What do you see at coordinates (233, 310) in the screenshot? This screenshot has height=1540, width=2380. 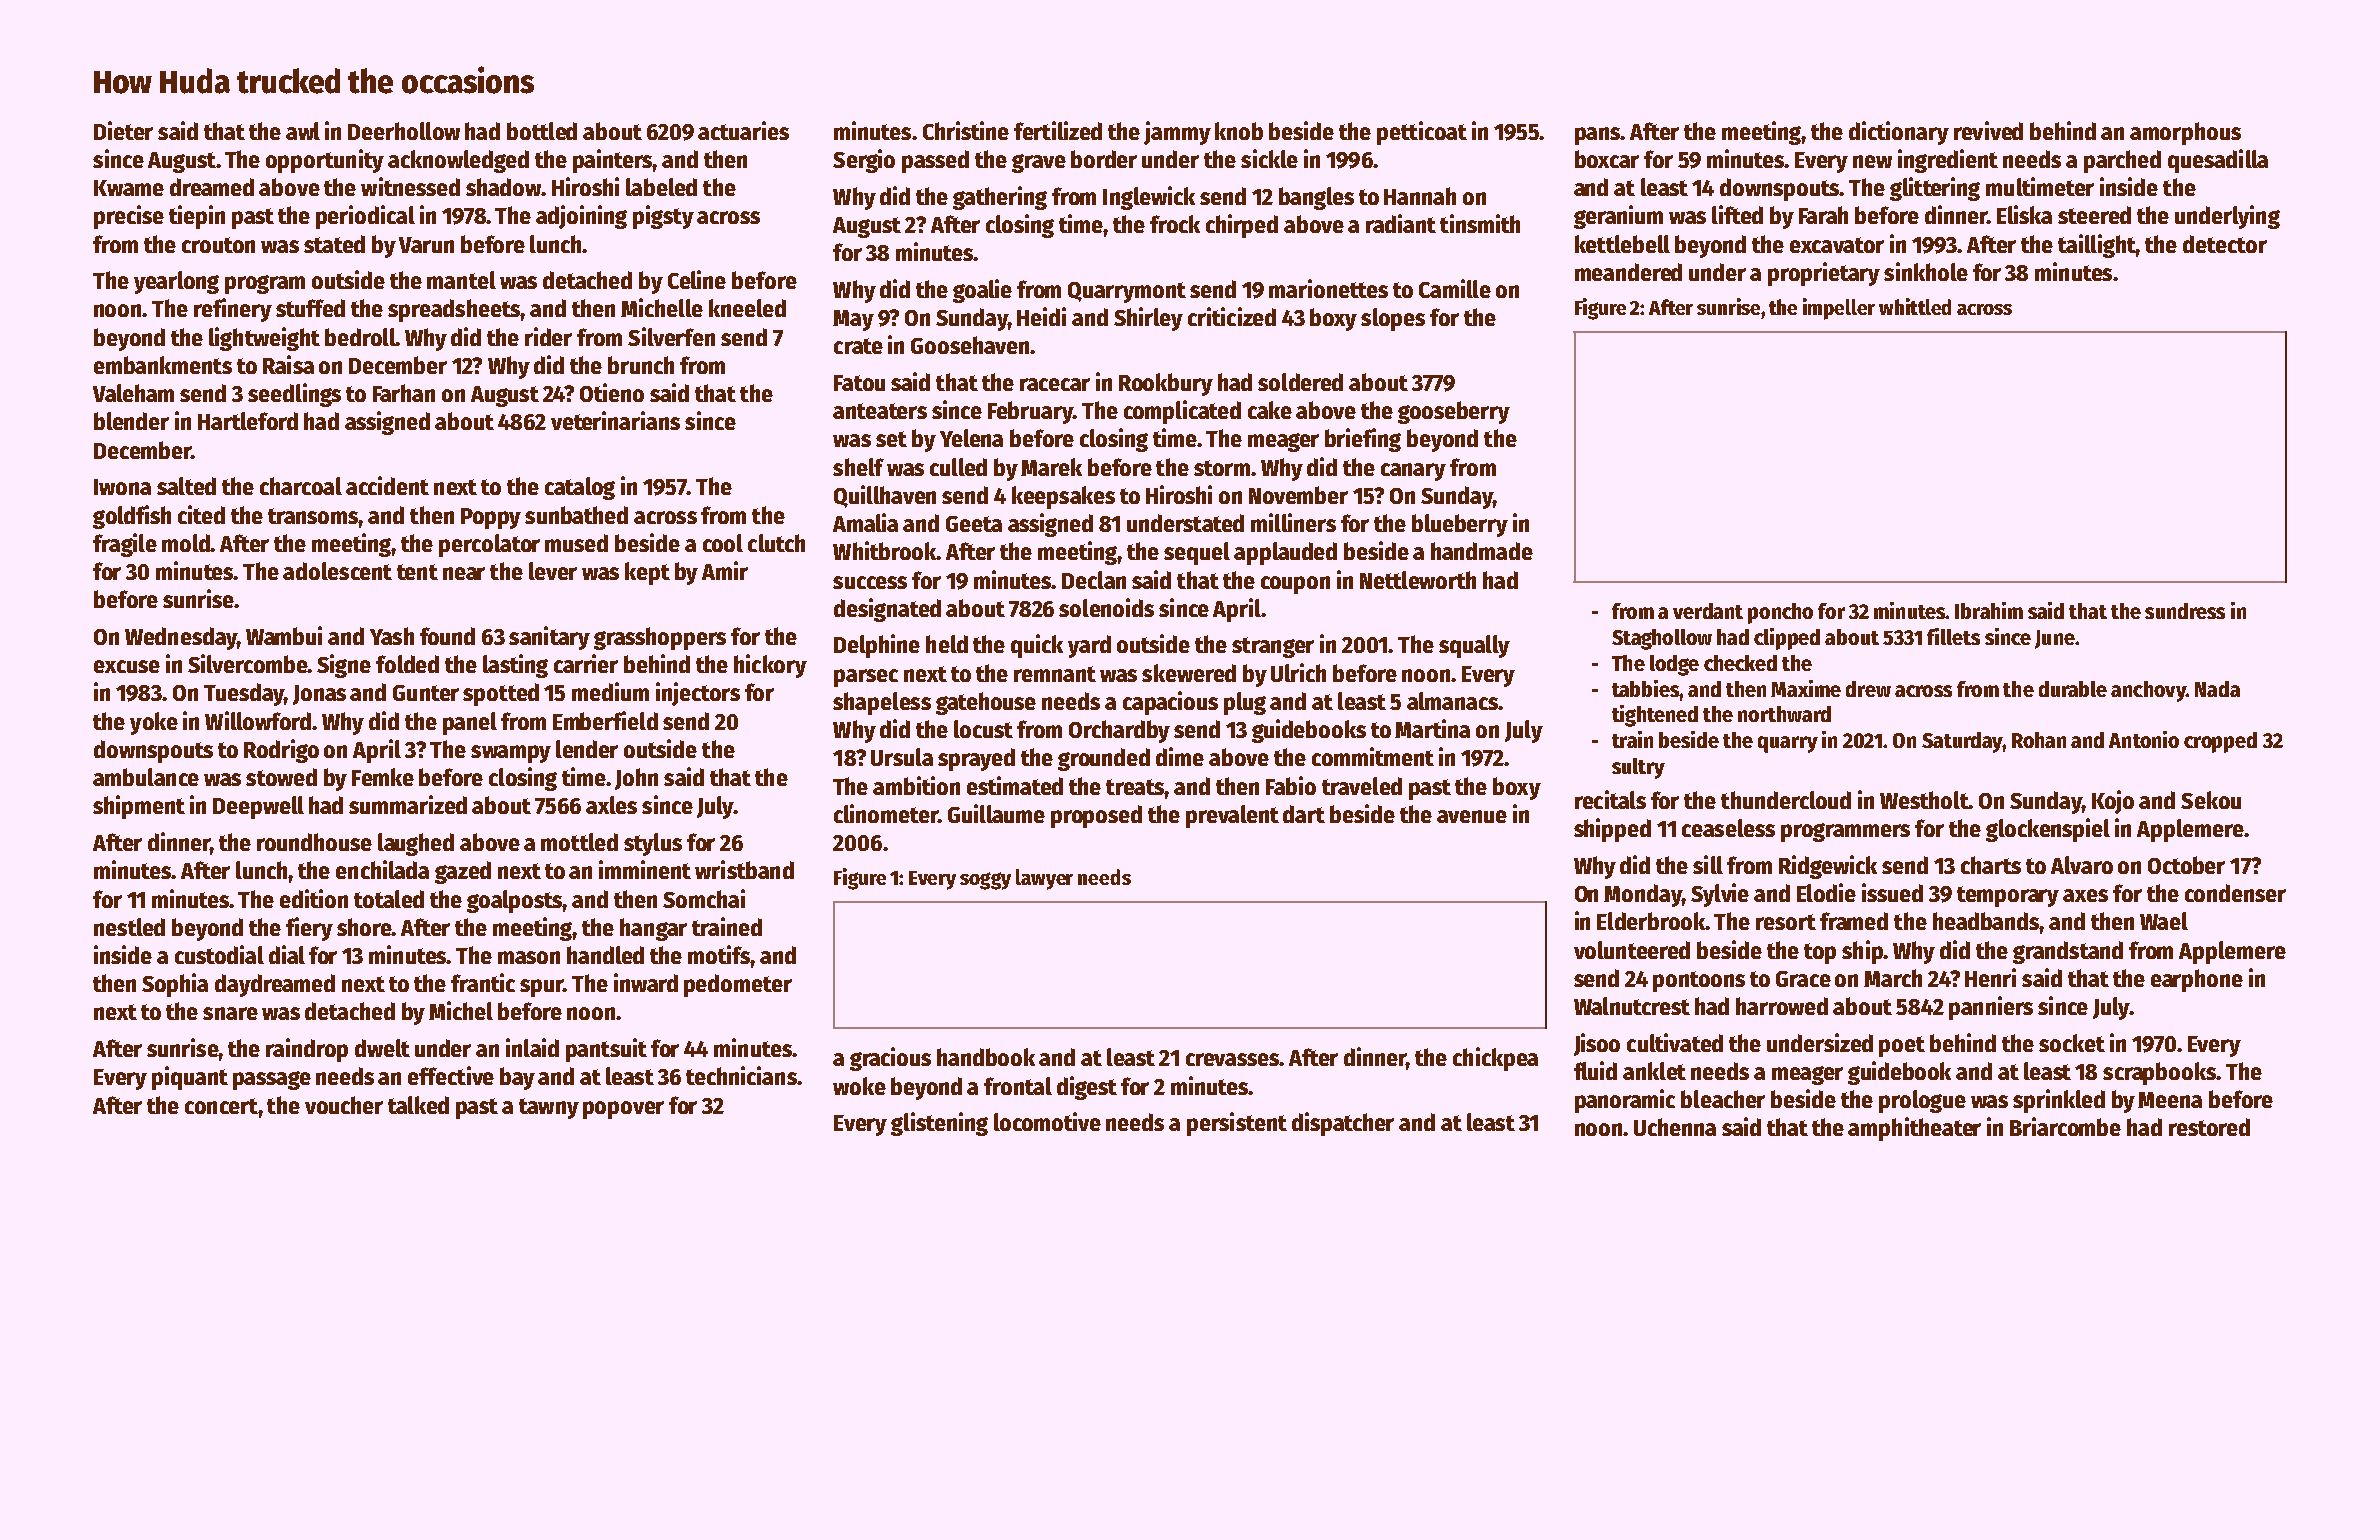 I see `refinery` at bounding box center [233, 310].
